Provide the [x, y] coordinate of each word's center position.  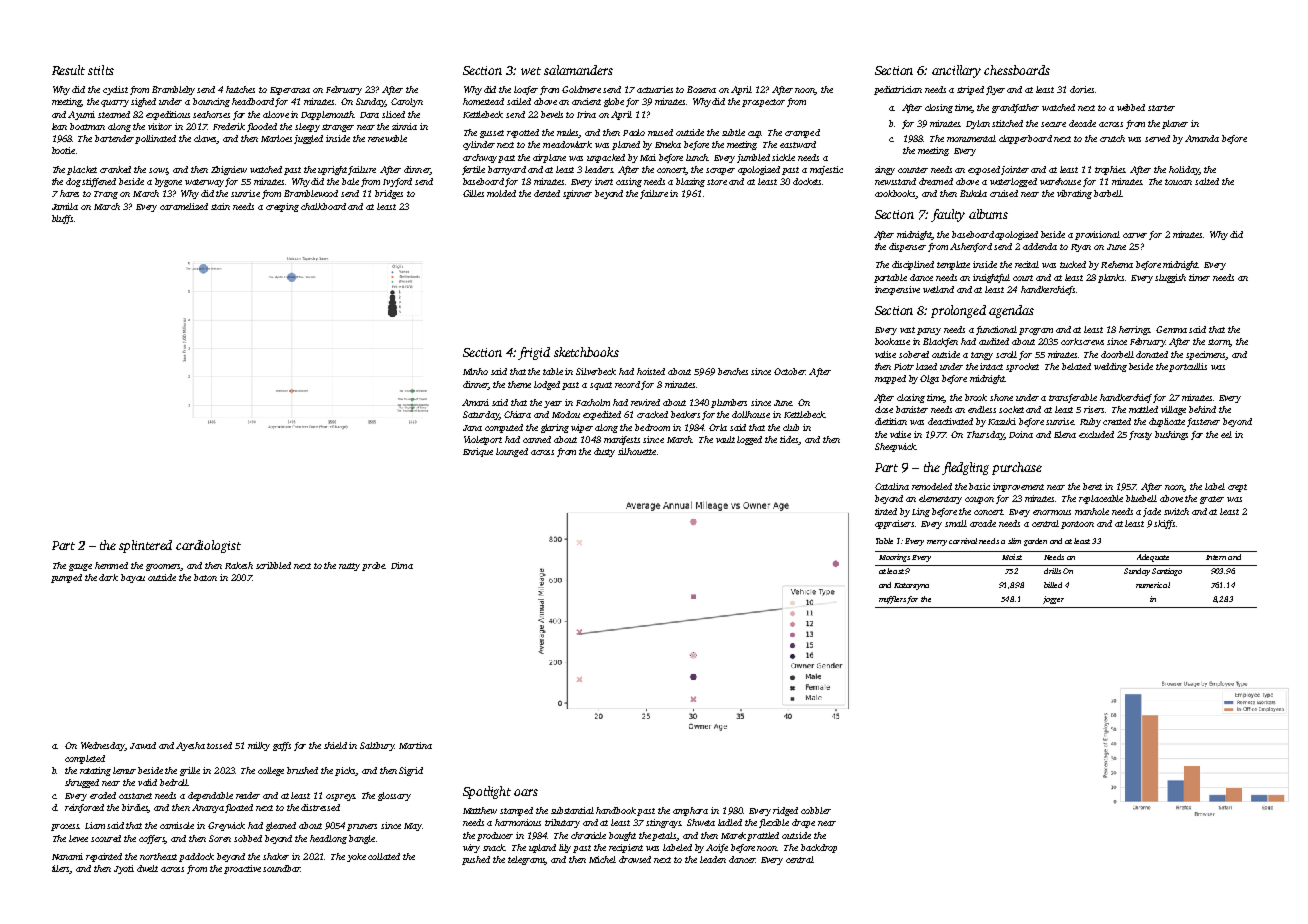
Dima [402, 565]
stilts [101, 70]
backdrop [819, 848]
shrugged [82, 783]
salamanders [578, 70]
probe [374, 566]
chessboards [1017, 70]
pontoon [1077, 525]
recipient [626, 848]
